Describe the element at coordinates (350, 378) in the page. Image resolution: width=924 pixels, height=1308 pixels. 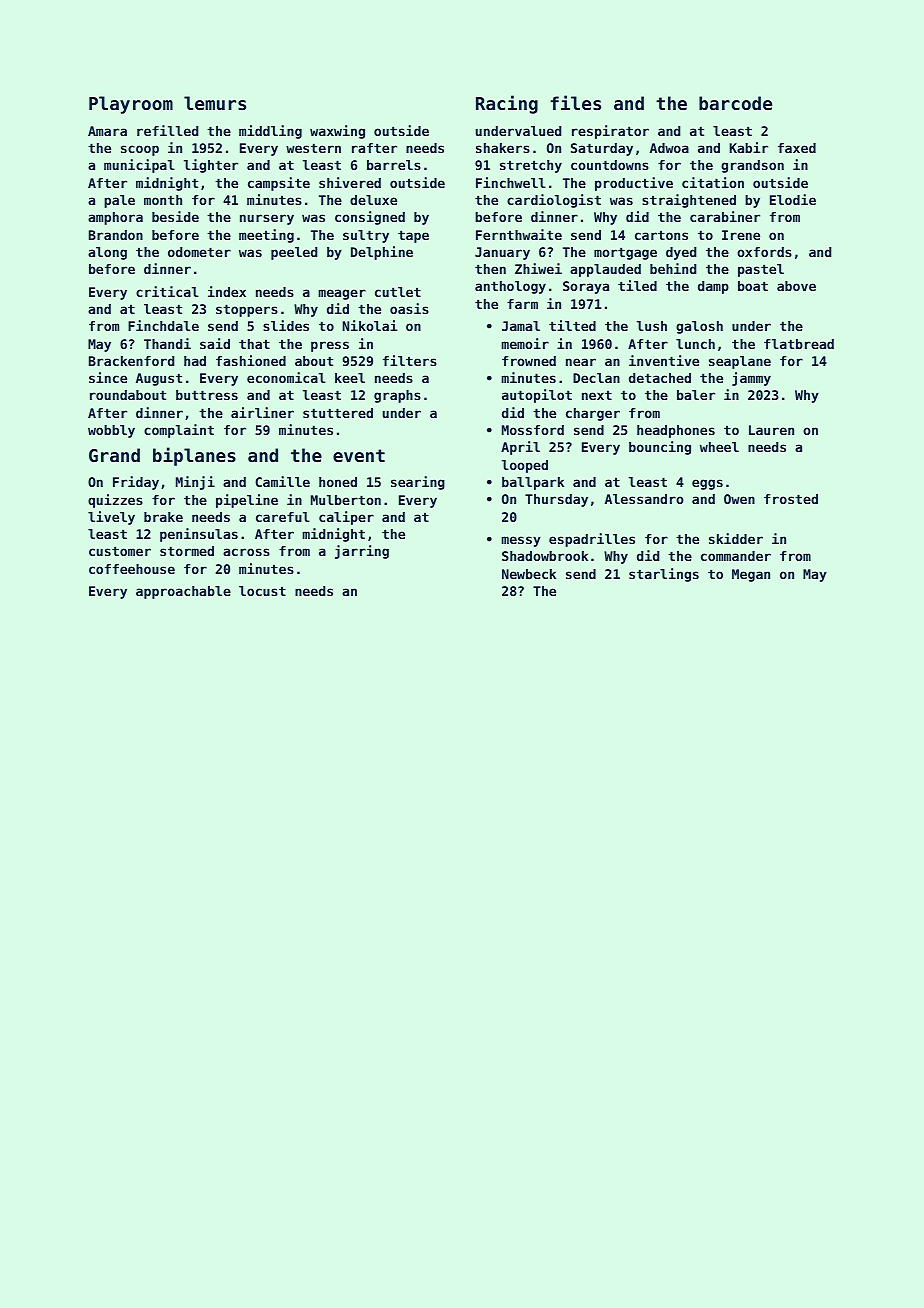
I see `keel` at that location.
